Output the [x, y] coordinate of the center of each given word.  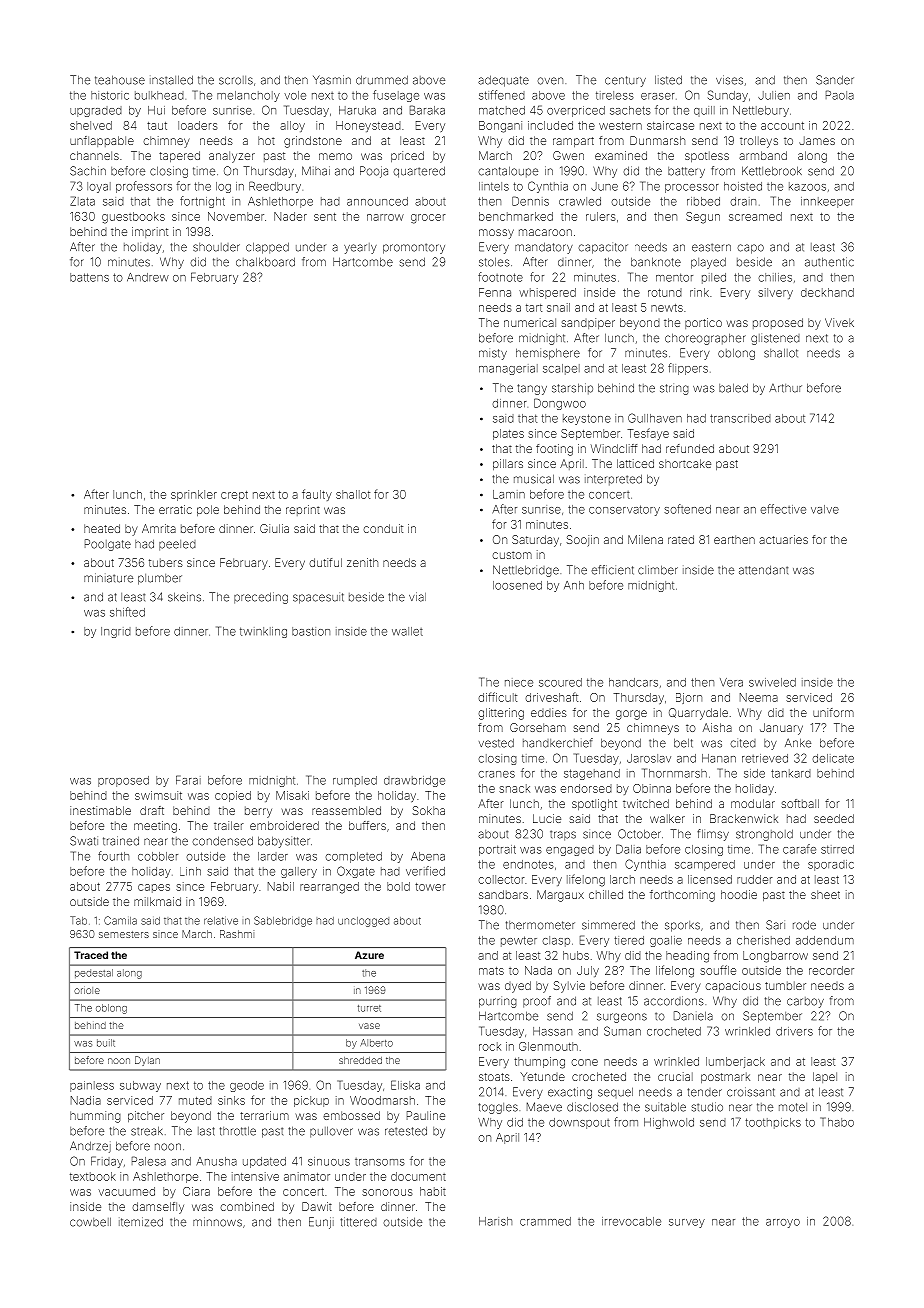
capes [154, 888]
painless [92, 1086]
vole [295, 95]
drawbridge [414, 781]
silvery [775, 293]
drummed [382, 80]
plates [508, 434]
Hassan [552, 1031]
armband [763, 155]
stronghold [764, 835]
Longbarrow [775, 957]
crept [234, 496]
